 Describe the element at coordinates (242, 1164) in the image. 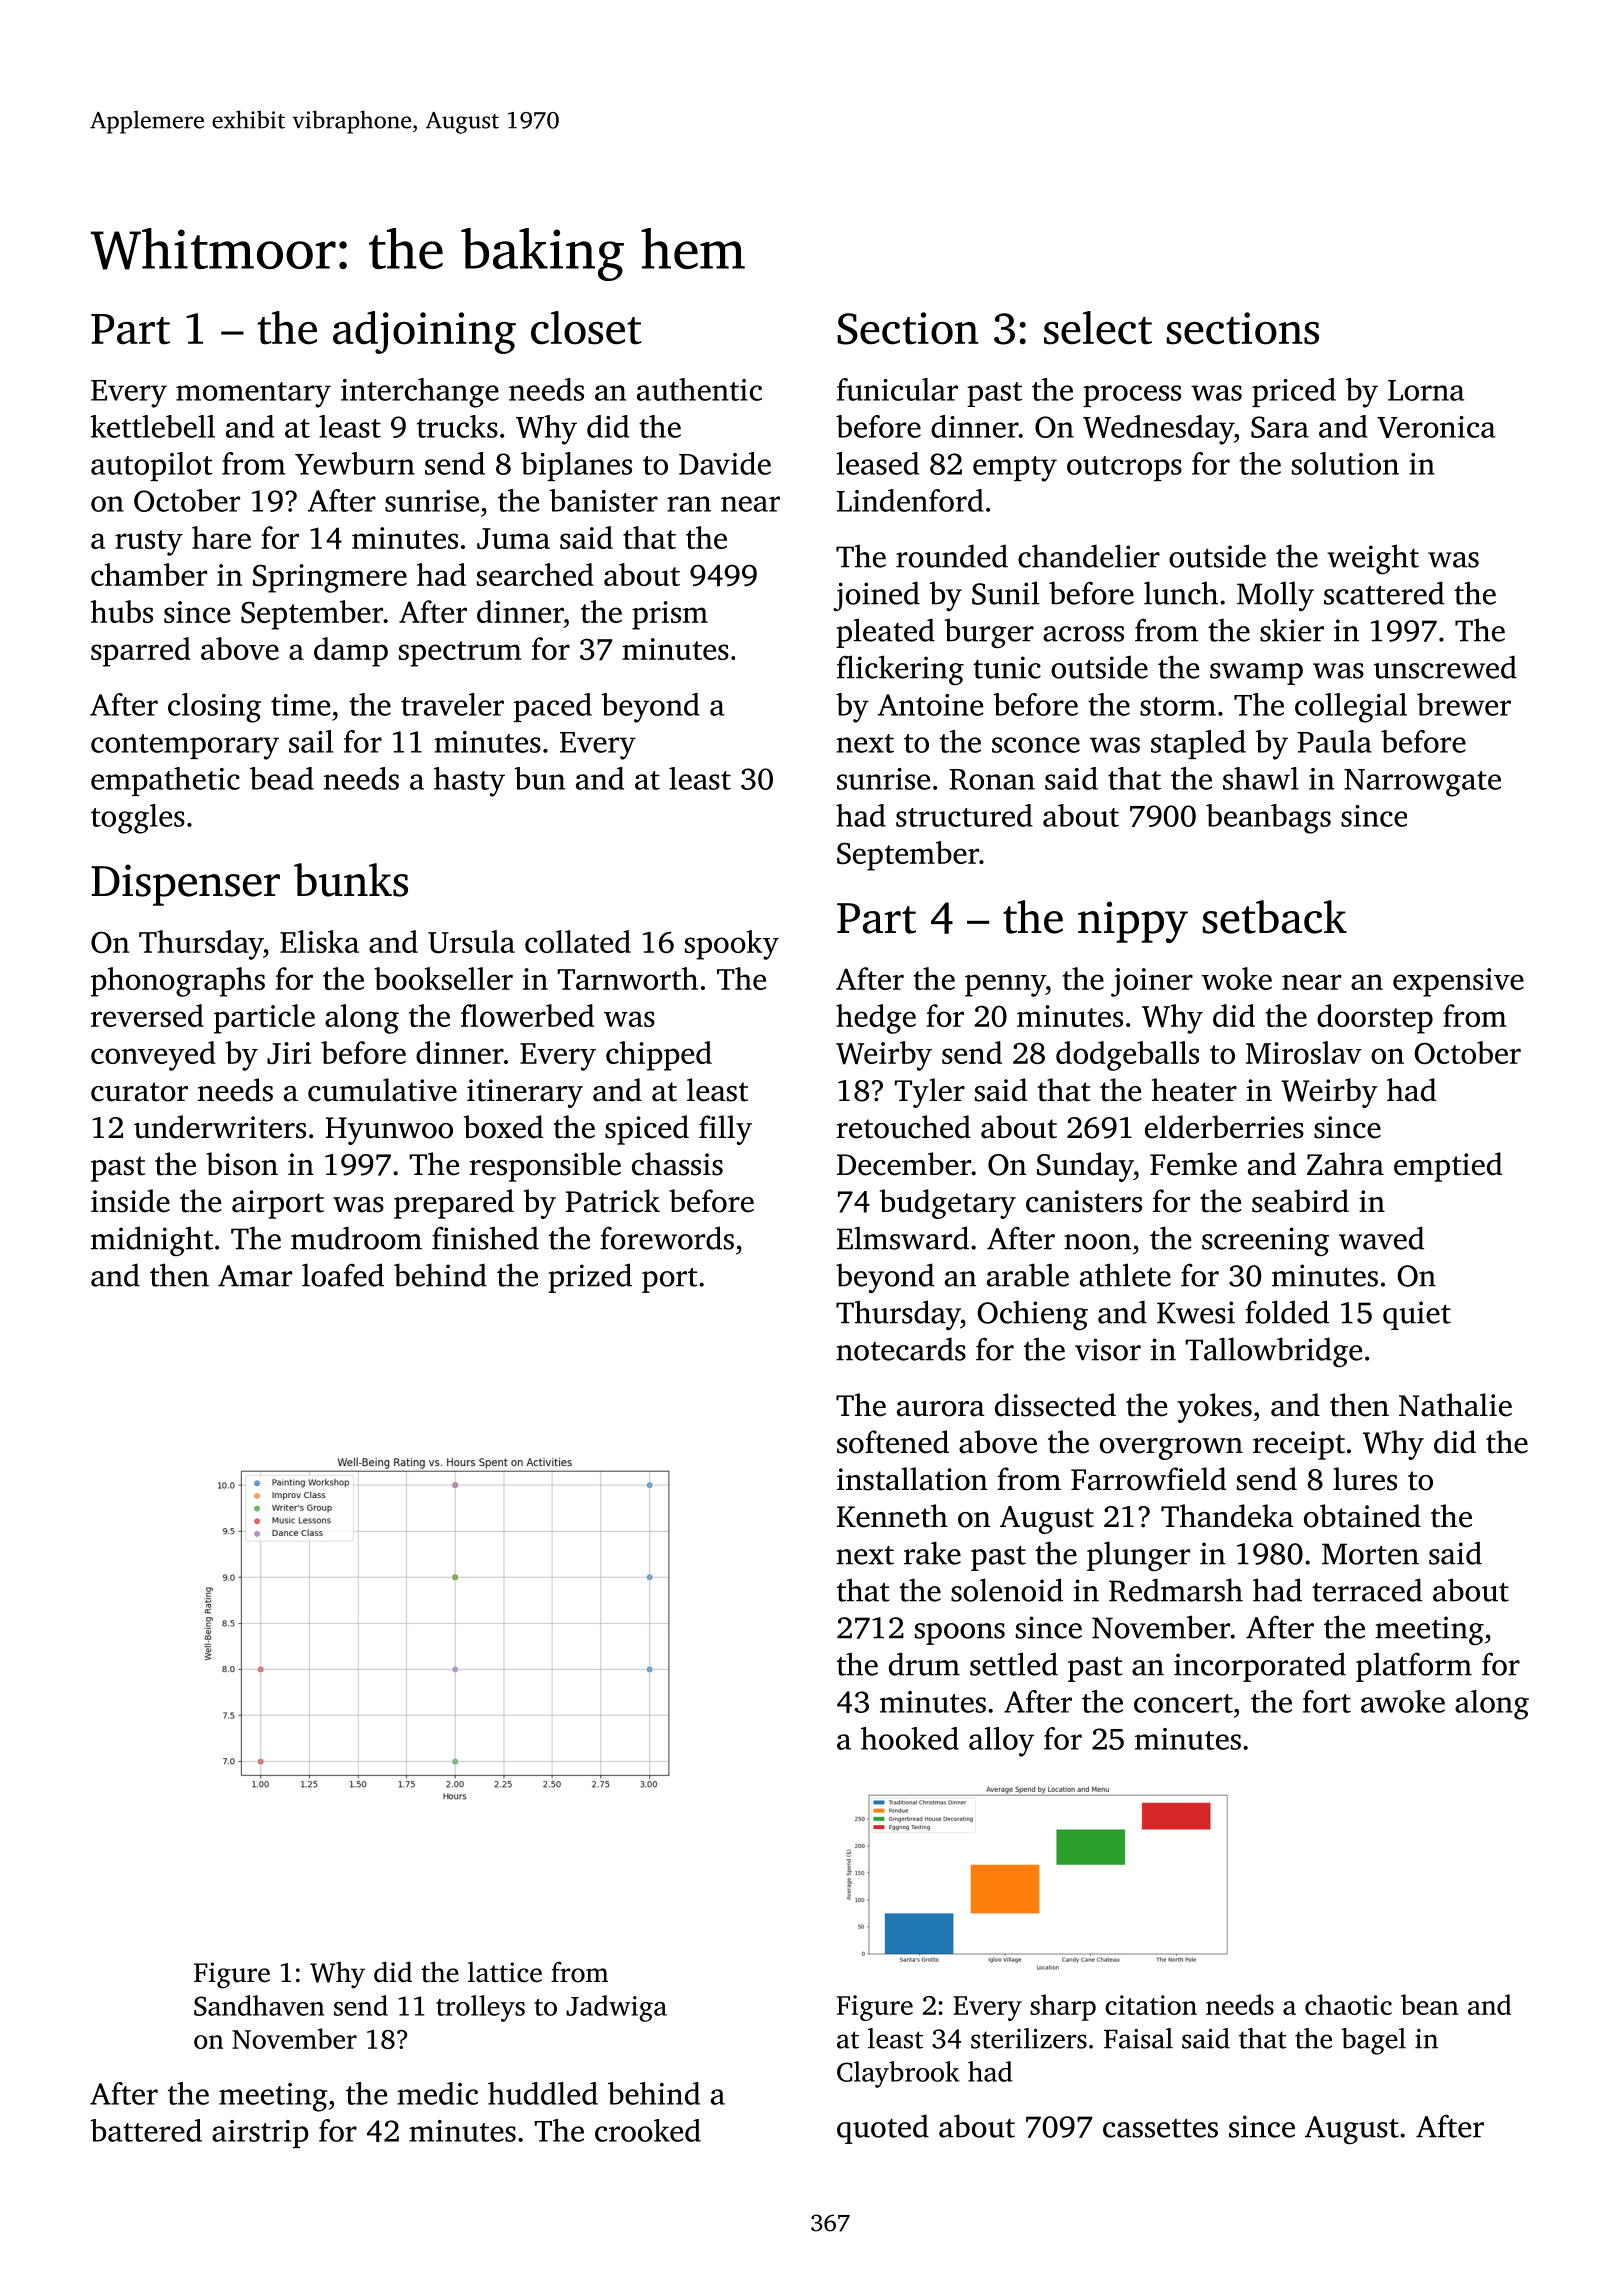

I see `bison` at that location.
